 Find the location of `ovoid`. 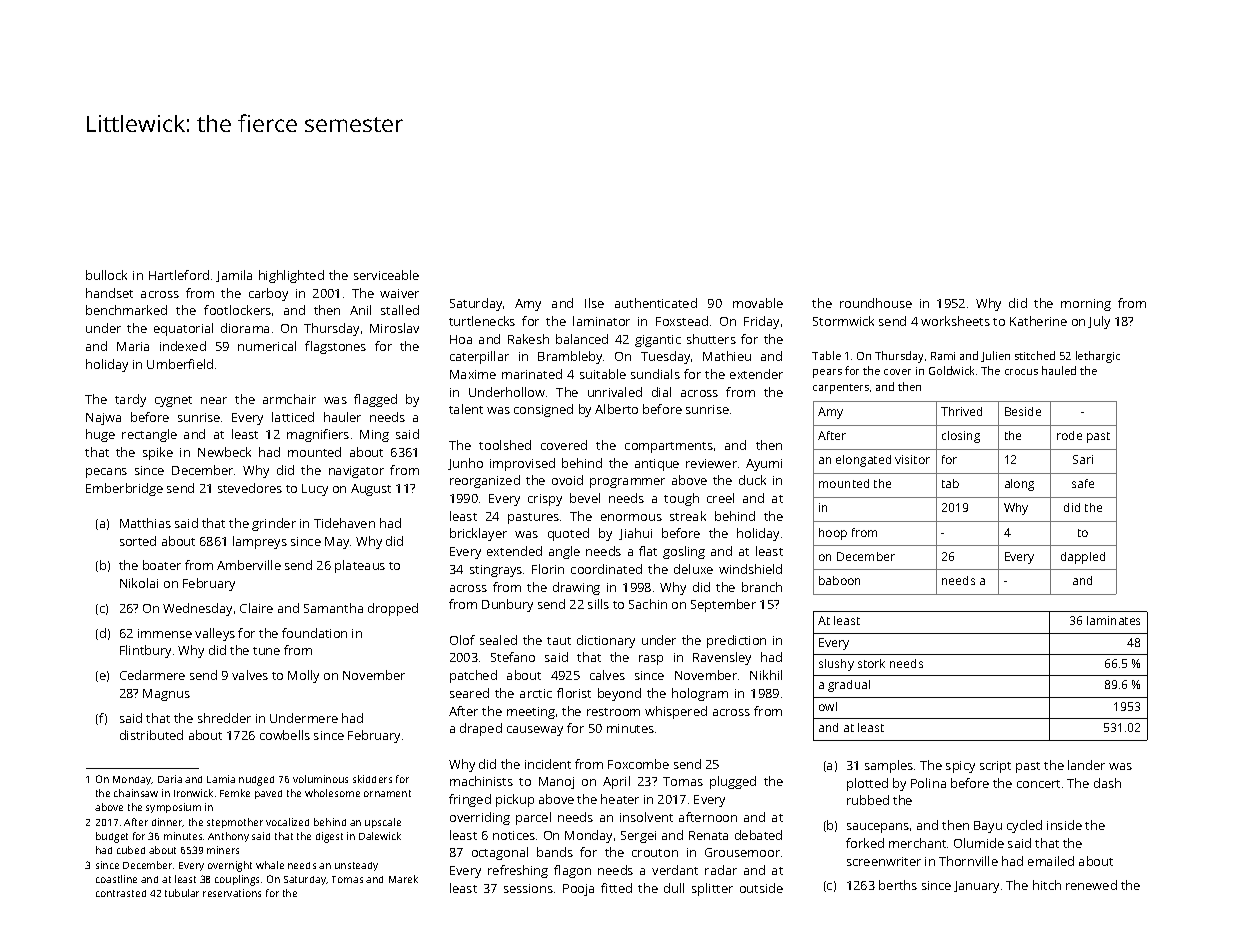

ovoid is located at coordinates (567, 480).
